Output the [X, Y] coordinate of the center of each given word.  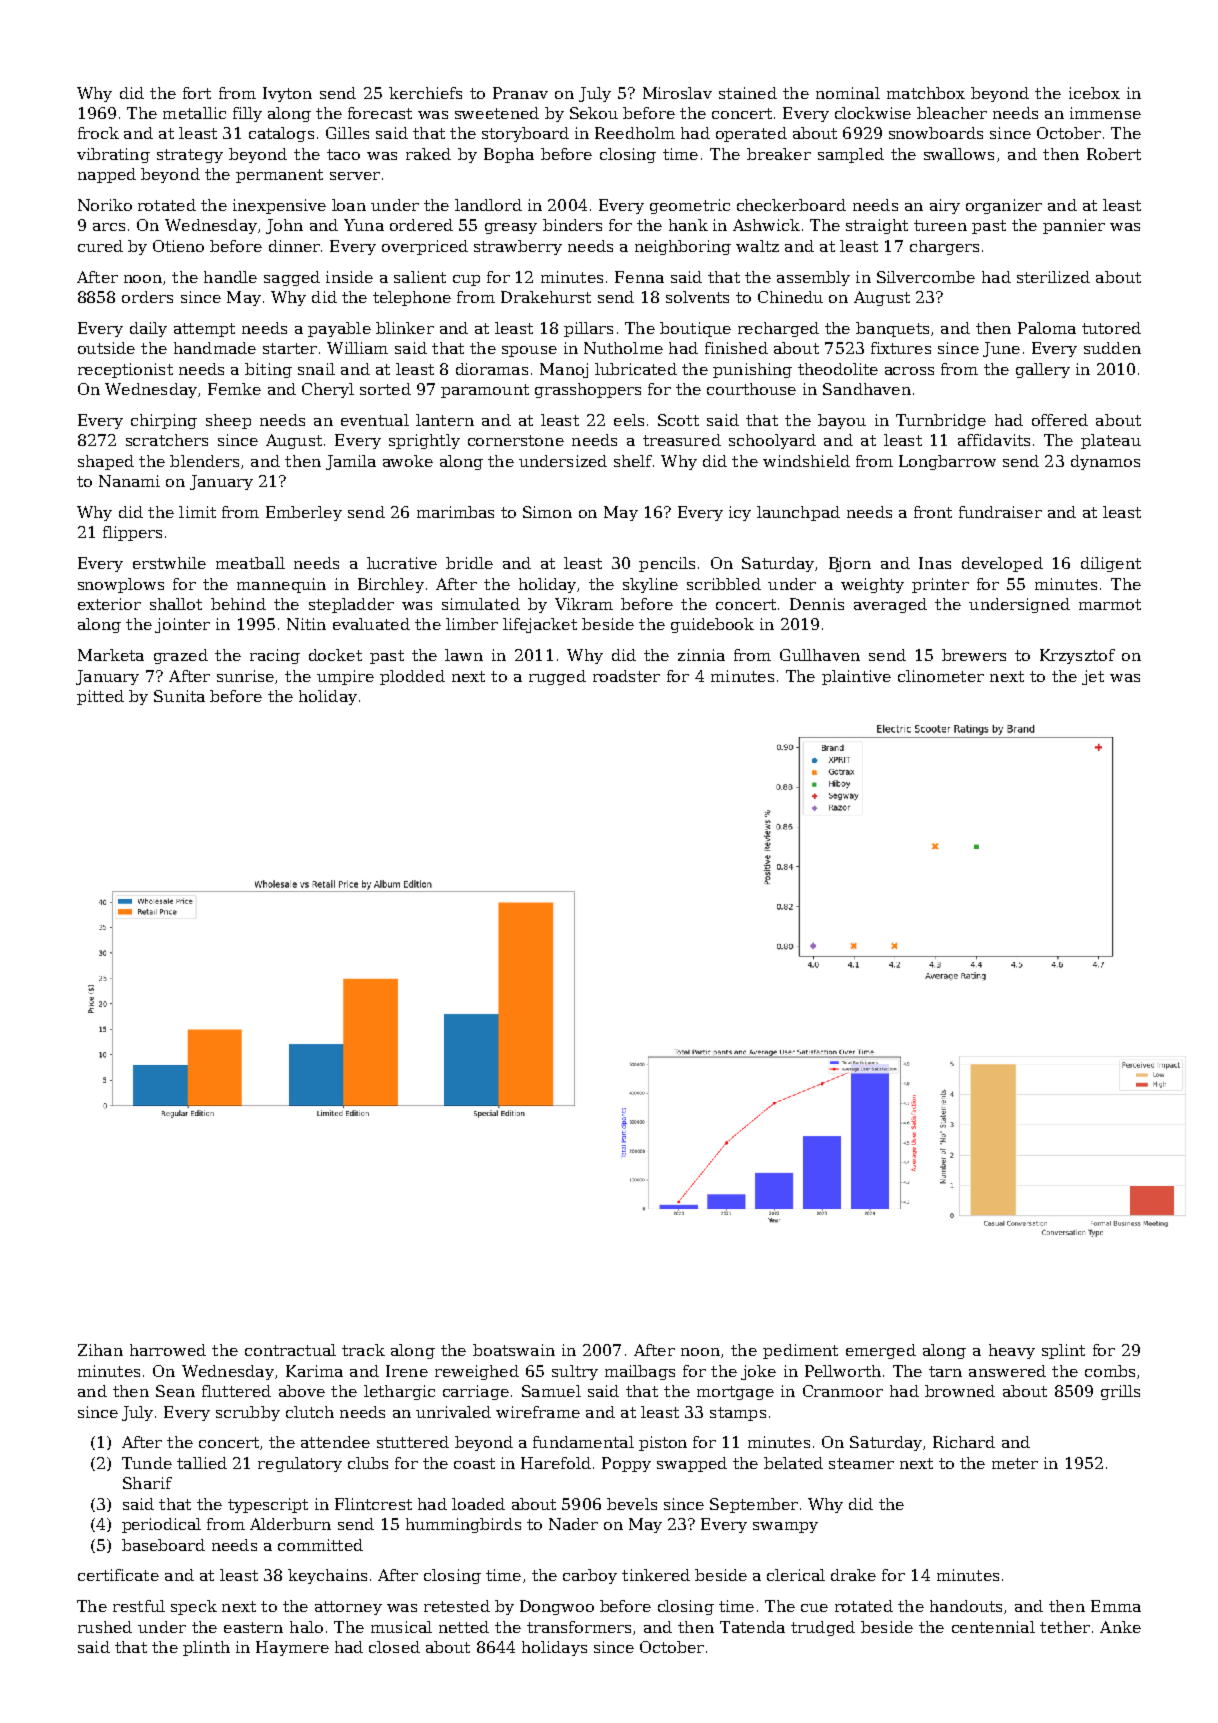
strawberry [518, 247]
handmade [215, 348]
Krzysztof [1077, 656]
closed [394, 1647]
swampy [785, 1527]
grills [1120, 1392]
